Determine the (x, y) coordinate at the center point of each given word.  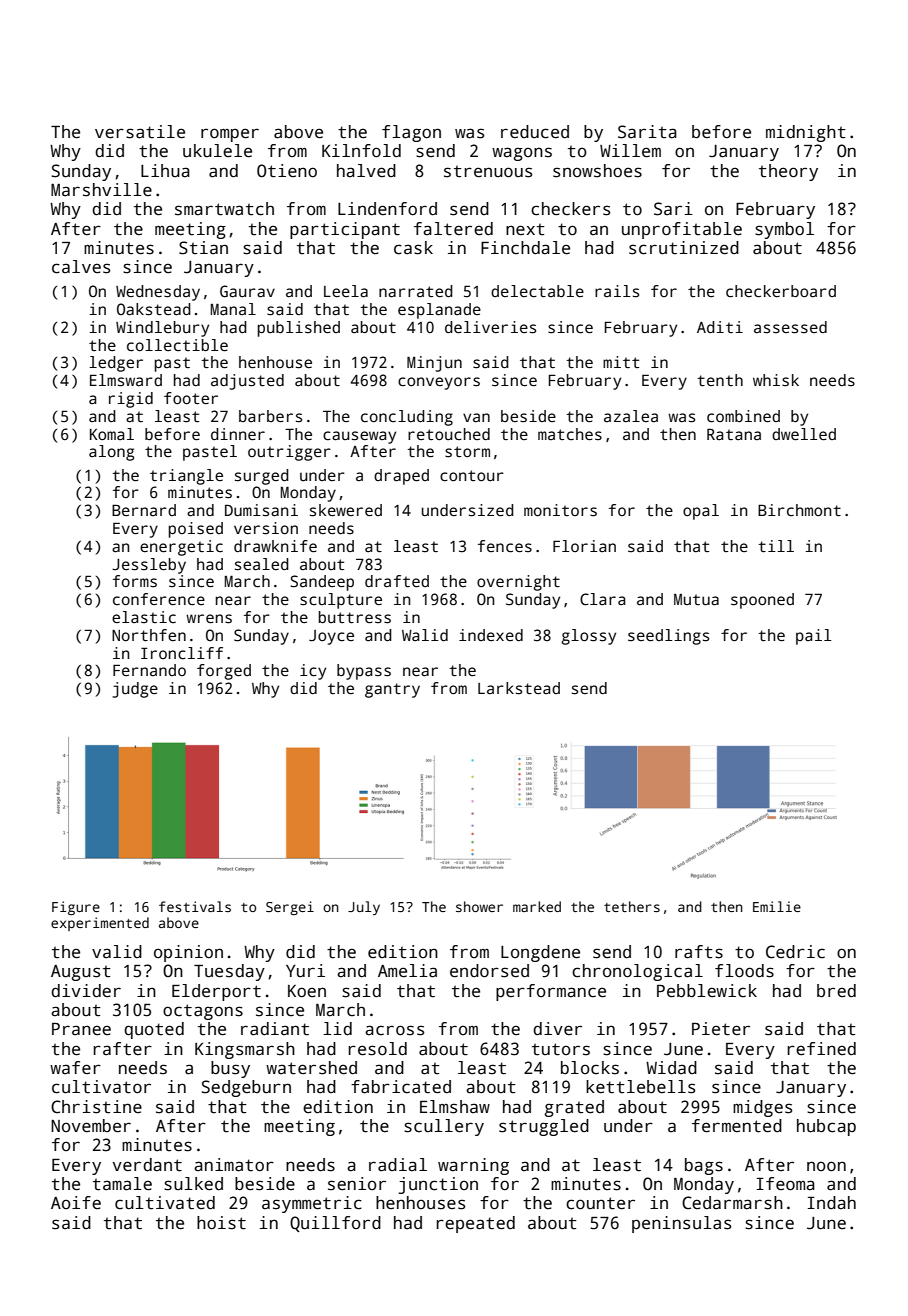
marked (537, 906)
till (776, 546)
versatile (140, 132)
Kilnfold (361, 151)
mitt (621, 362)
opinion (188, 953)
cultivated (165, 1203)
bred (836, 991)
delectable (537, 291)
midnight (806, 133)
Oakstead (154, 309)
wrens (209, 619)
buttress (355, 617)
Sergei (290, 908)
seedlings (668, 637)
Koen (307, 991)
